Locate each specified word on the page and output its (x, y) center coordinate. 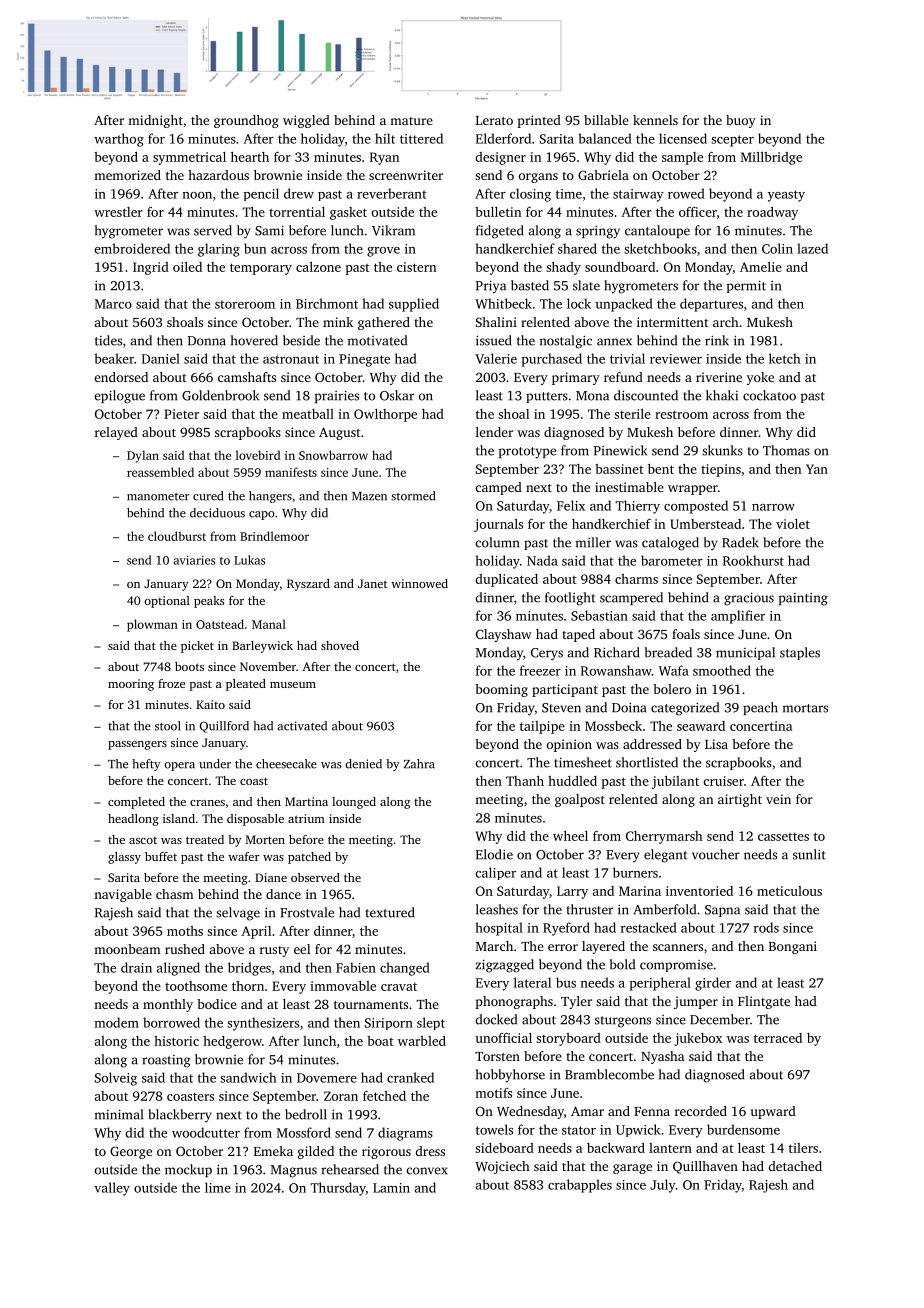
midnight (155, 121)
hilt (385, 138)
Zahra (419, 764)
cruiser (723, 781)
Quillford (224, 727)
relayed (116, 433)
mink (338, 322)
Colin (777, 248)
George (131, 1152)
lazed (812, 248)
